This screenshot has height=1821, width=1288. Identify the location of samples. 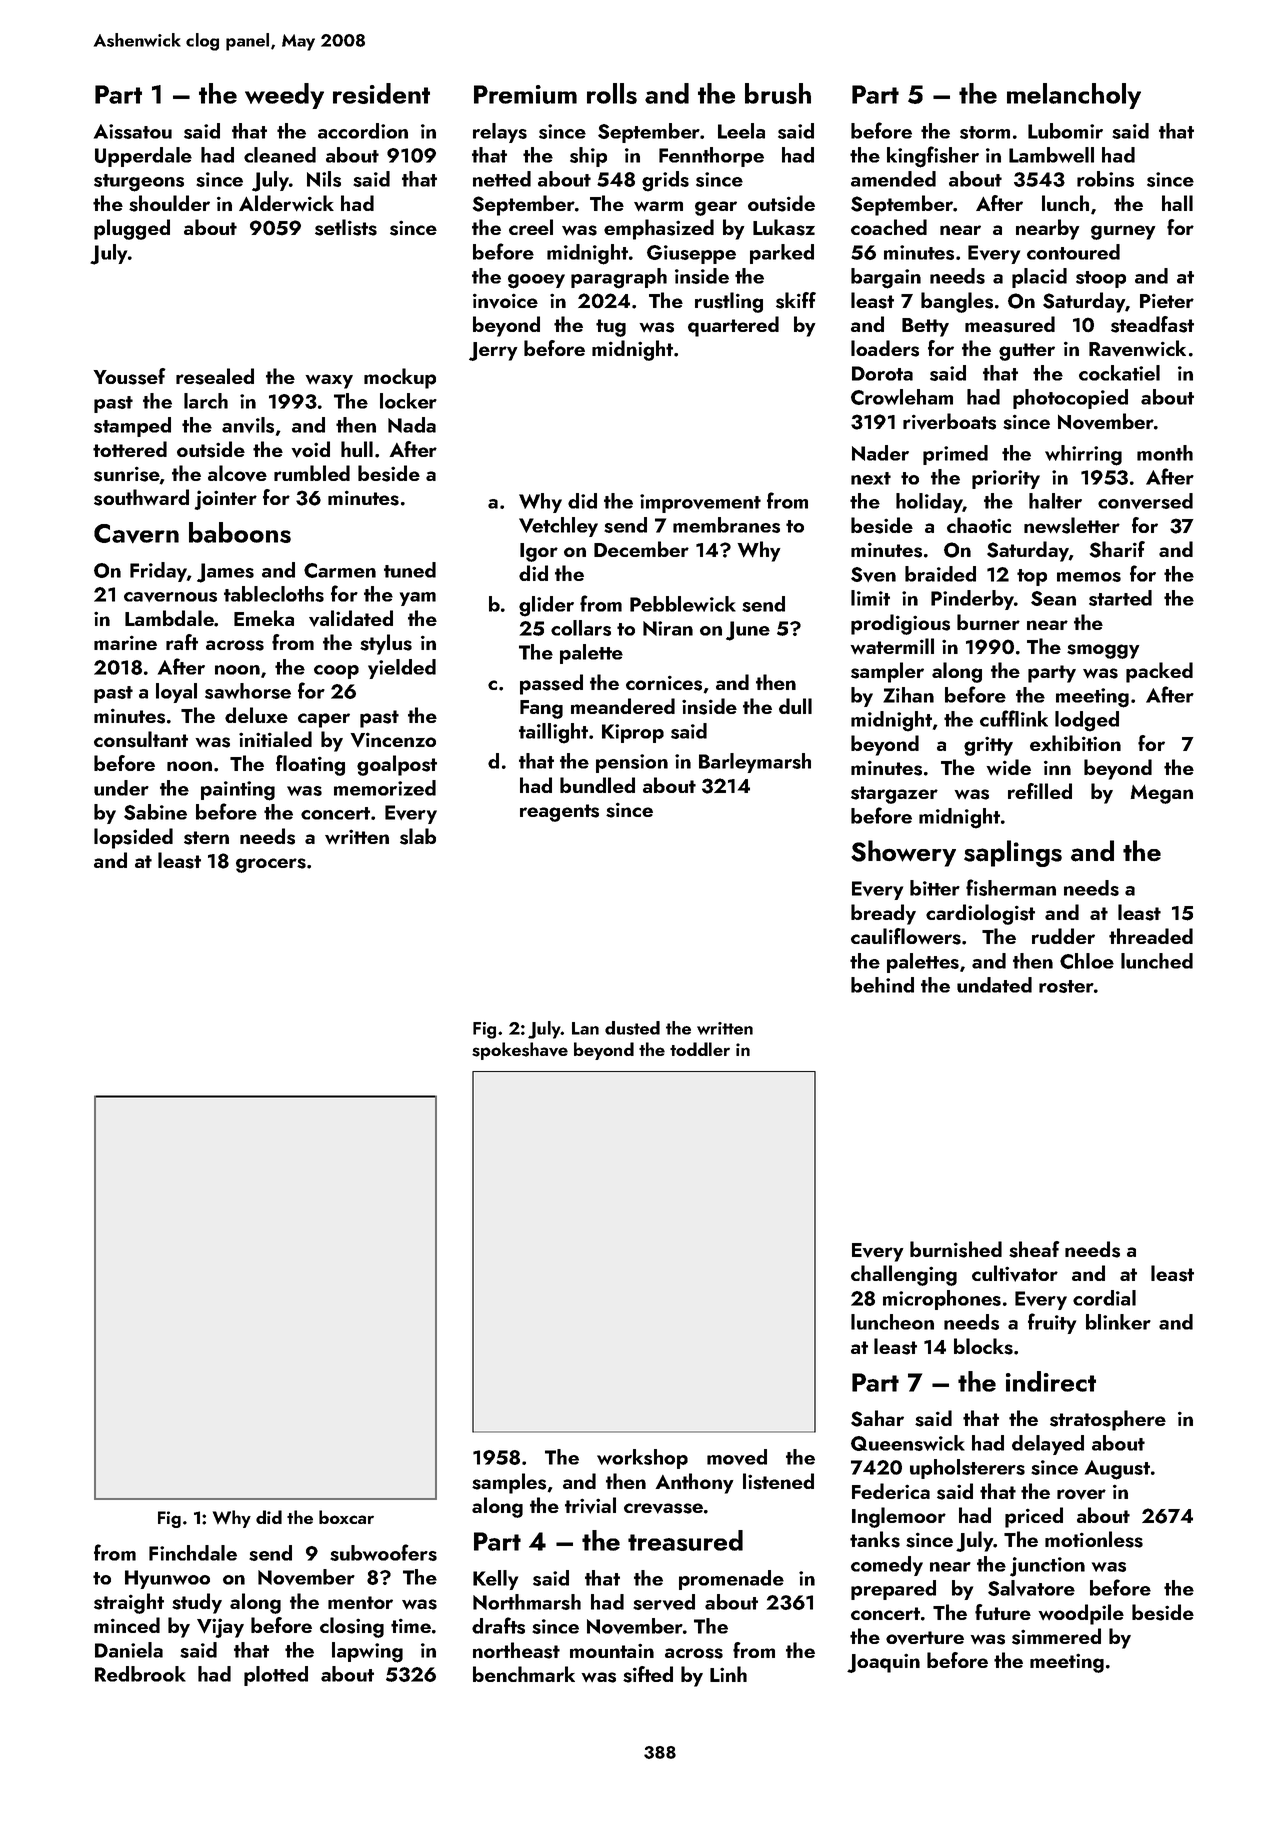
(509, 1483).
